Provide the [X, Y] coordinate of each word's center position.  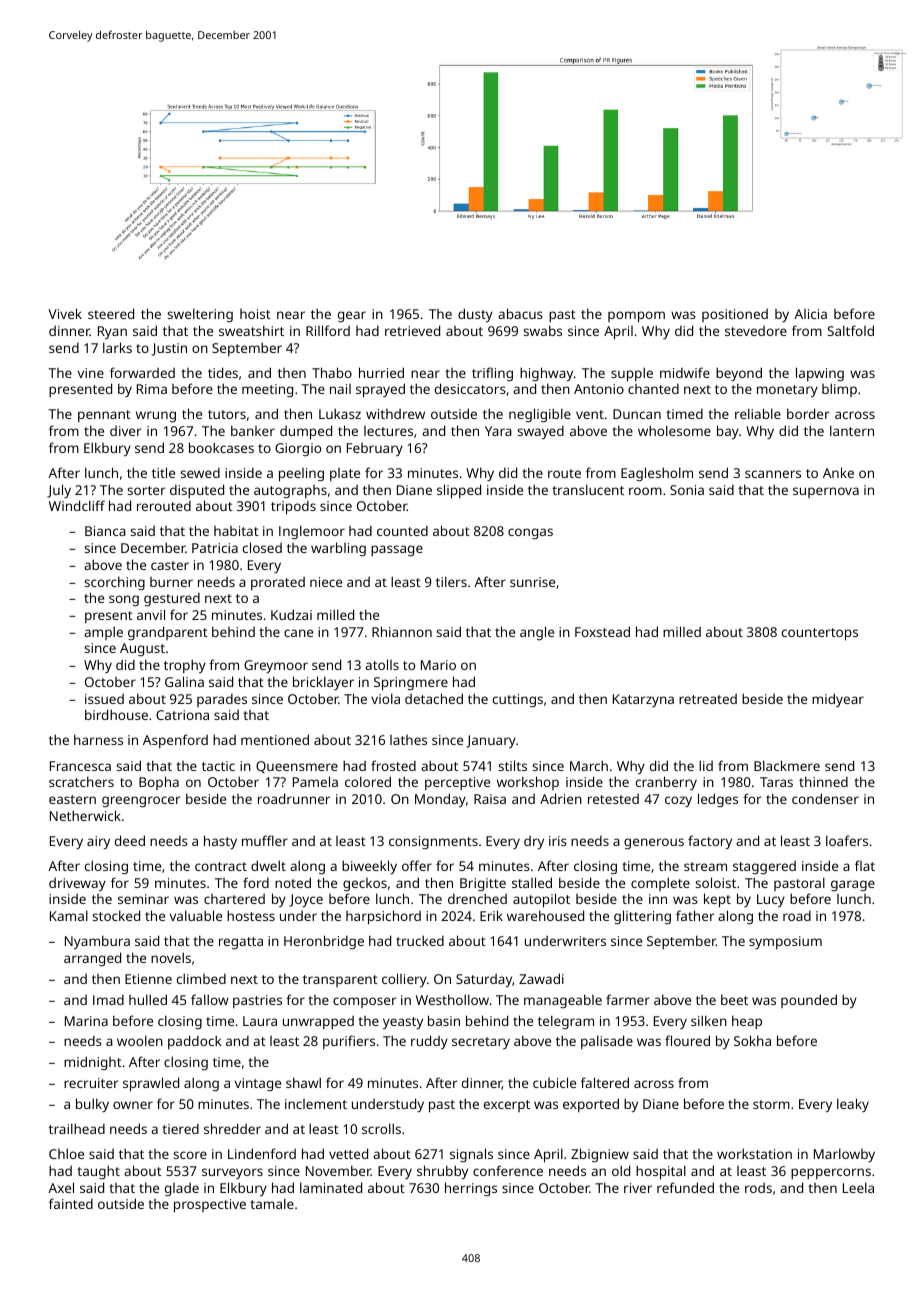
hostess [251, 915]
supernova [826, 492]
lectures [388, 431]
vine [91, 373]
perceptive [457, 783]
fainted [71, 1203]
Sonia [687, 490]
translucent [588, 489]
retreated [708, 699]
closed [262, 547]
